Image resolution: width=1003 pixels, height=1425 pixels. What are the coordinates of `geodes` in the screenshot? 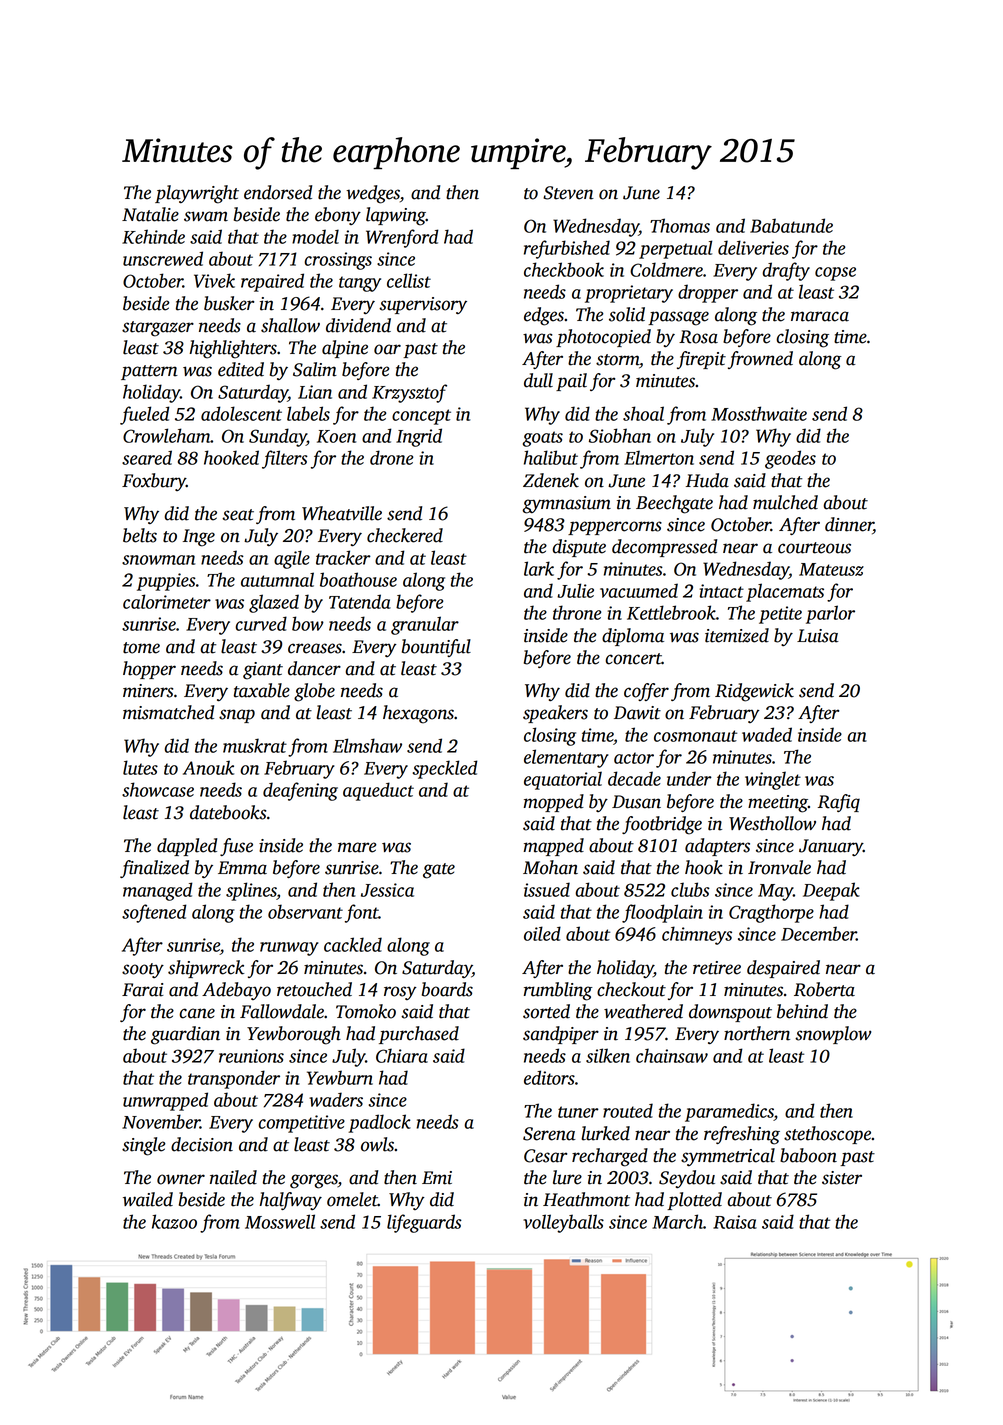 It's located at (790, 459).
